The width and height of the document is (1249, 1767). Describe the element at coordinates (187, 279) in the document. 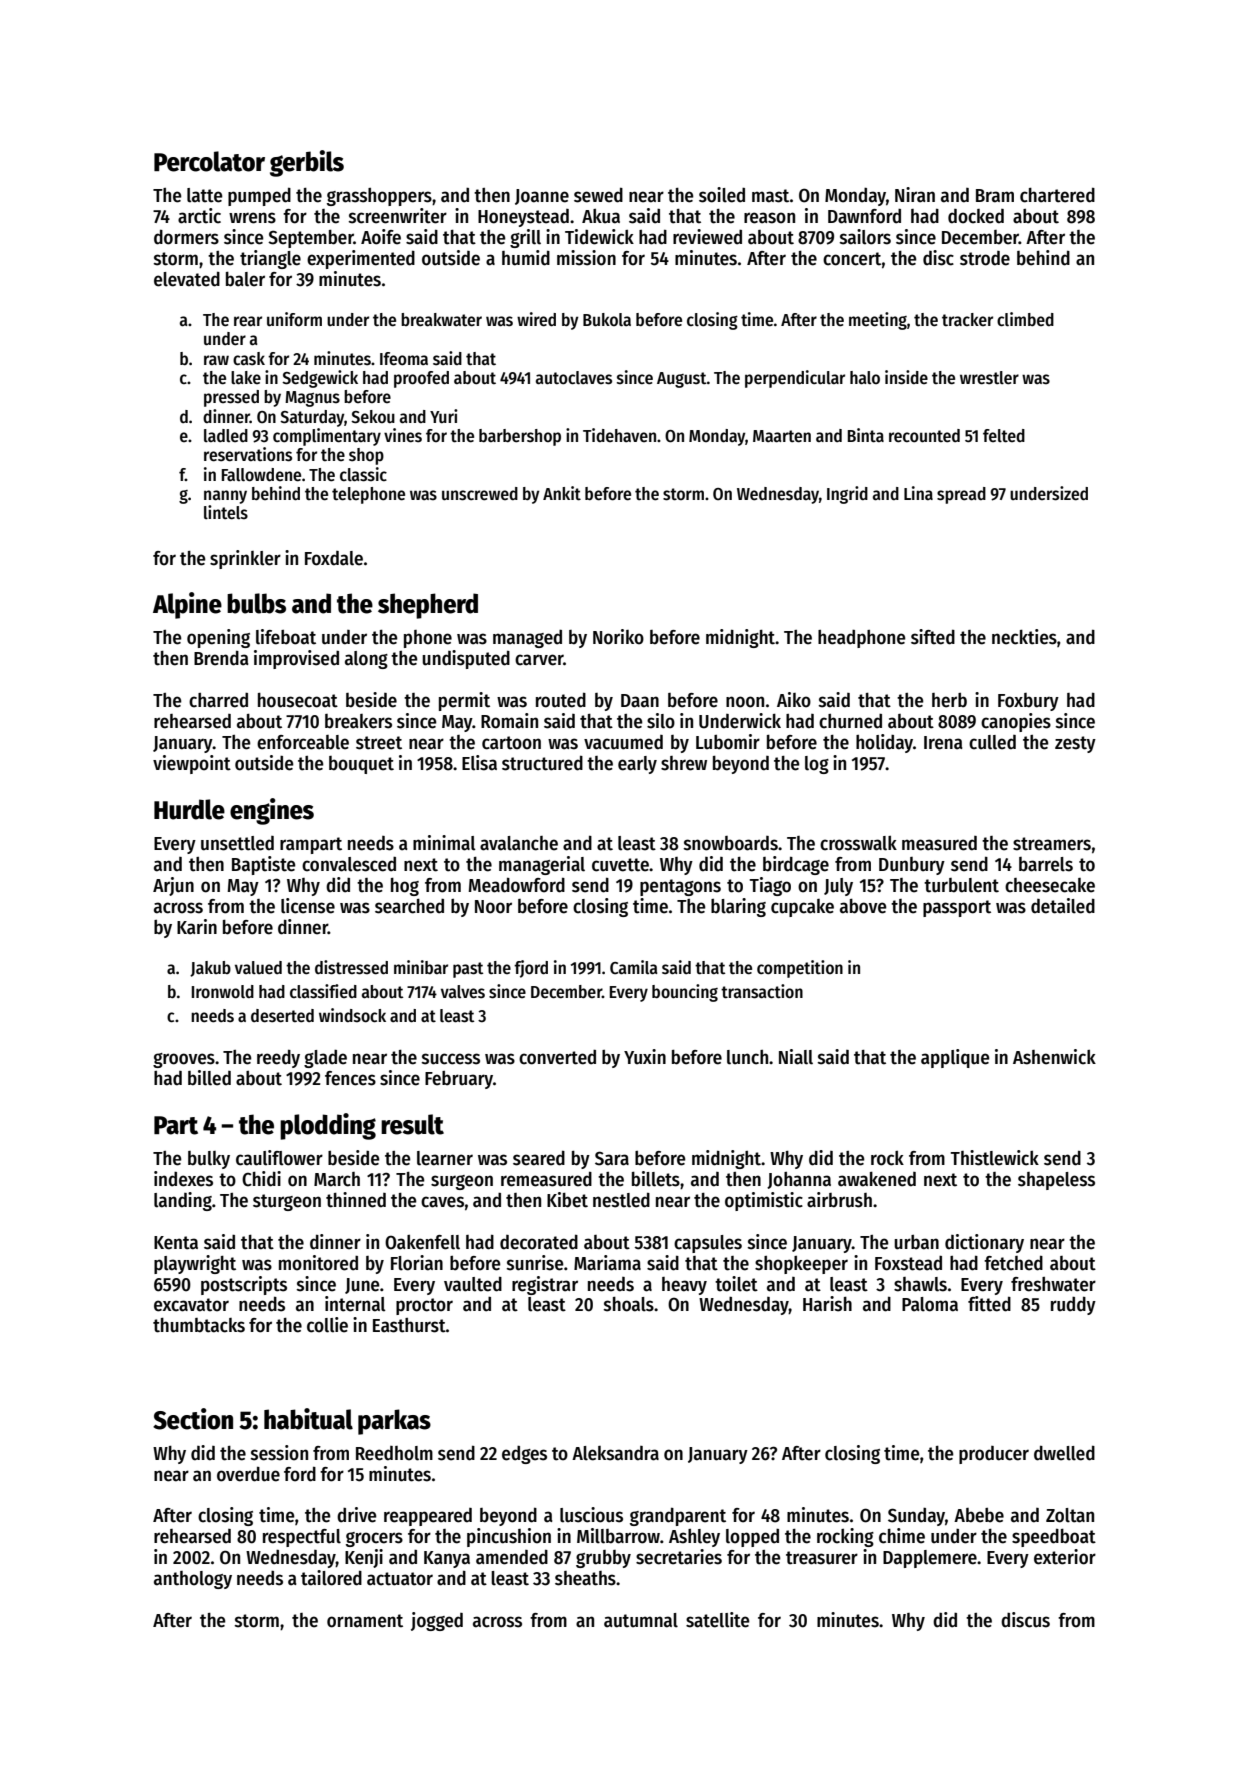

I see `elevated` at that location.
